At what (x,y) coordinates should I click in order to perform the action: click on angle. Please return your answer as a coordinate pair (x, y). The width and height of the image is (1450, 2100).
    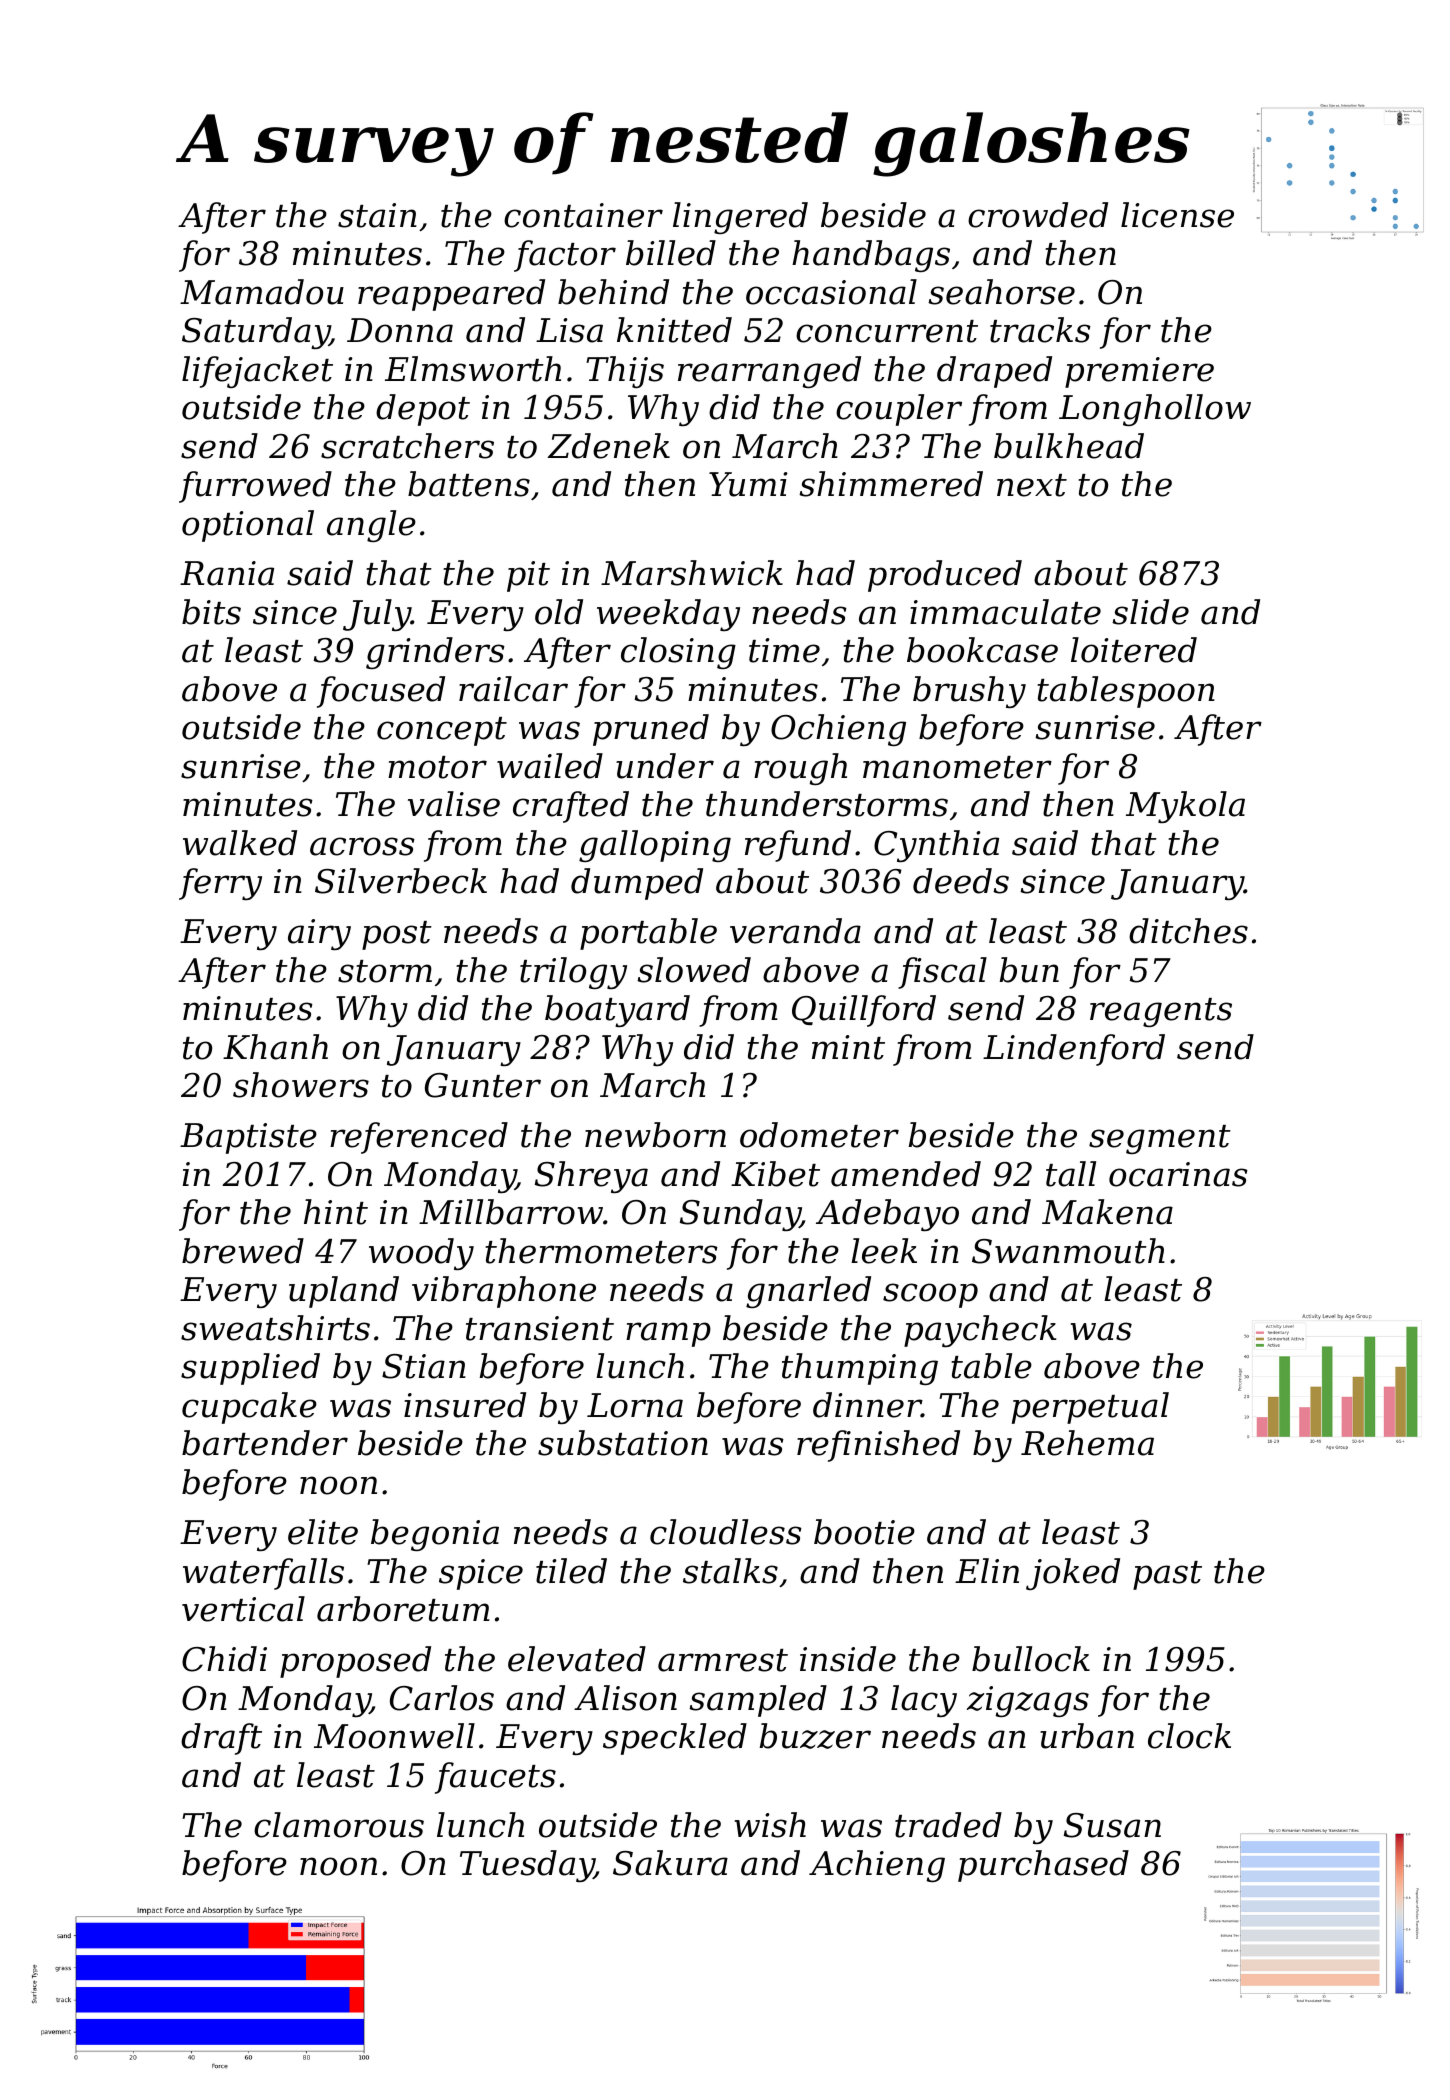
    Looking at the image, I should click on (371, 526).
